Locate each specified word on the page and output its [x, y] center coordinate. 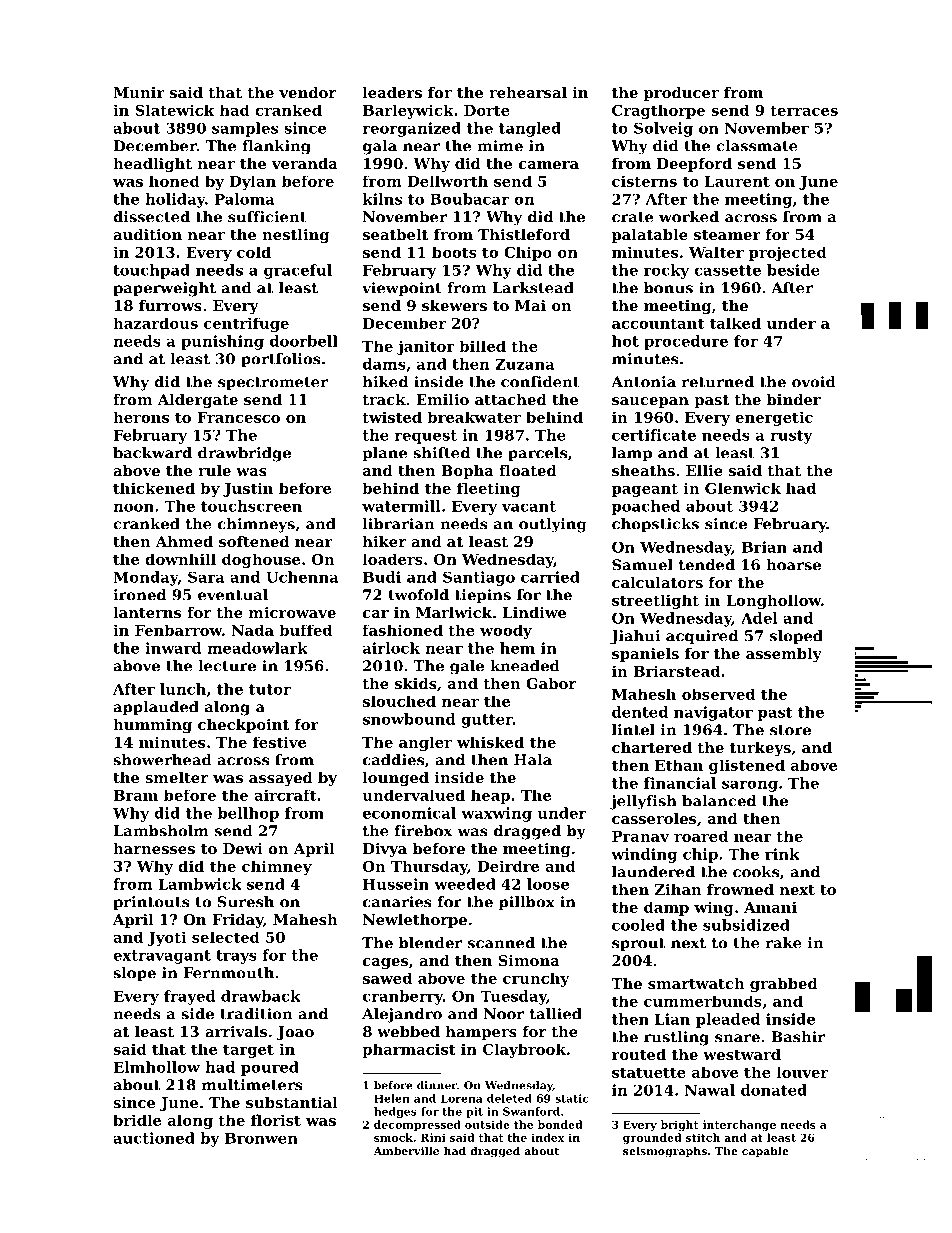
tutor [270, 689]
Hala [533, 760]
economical [409, 813]
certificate [654, 435]
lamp [632, 454]
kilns [382, 199]
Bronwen [261, 1138]
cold [254, 252]
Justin [248, 489]
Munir [139, 92]
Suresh [245, 902]
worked [689, 217]
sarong [750, 786]
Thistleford [524, 234]
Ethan [679, 765]
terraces [804, 110]
